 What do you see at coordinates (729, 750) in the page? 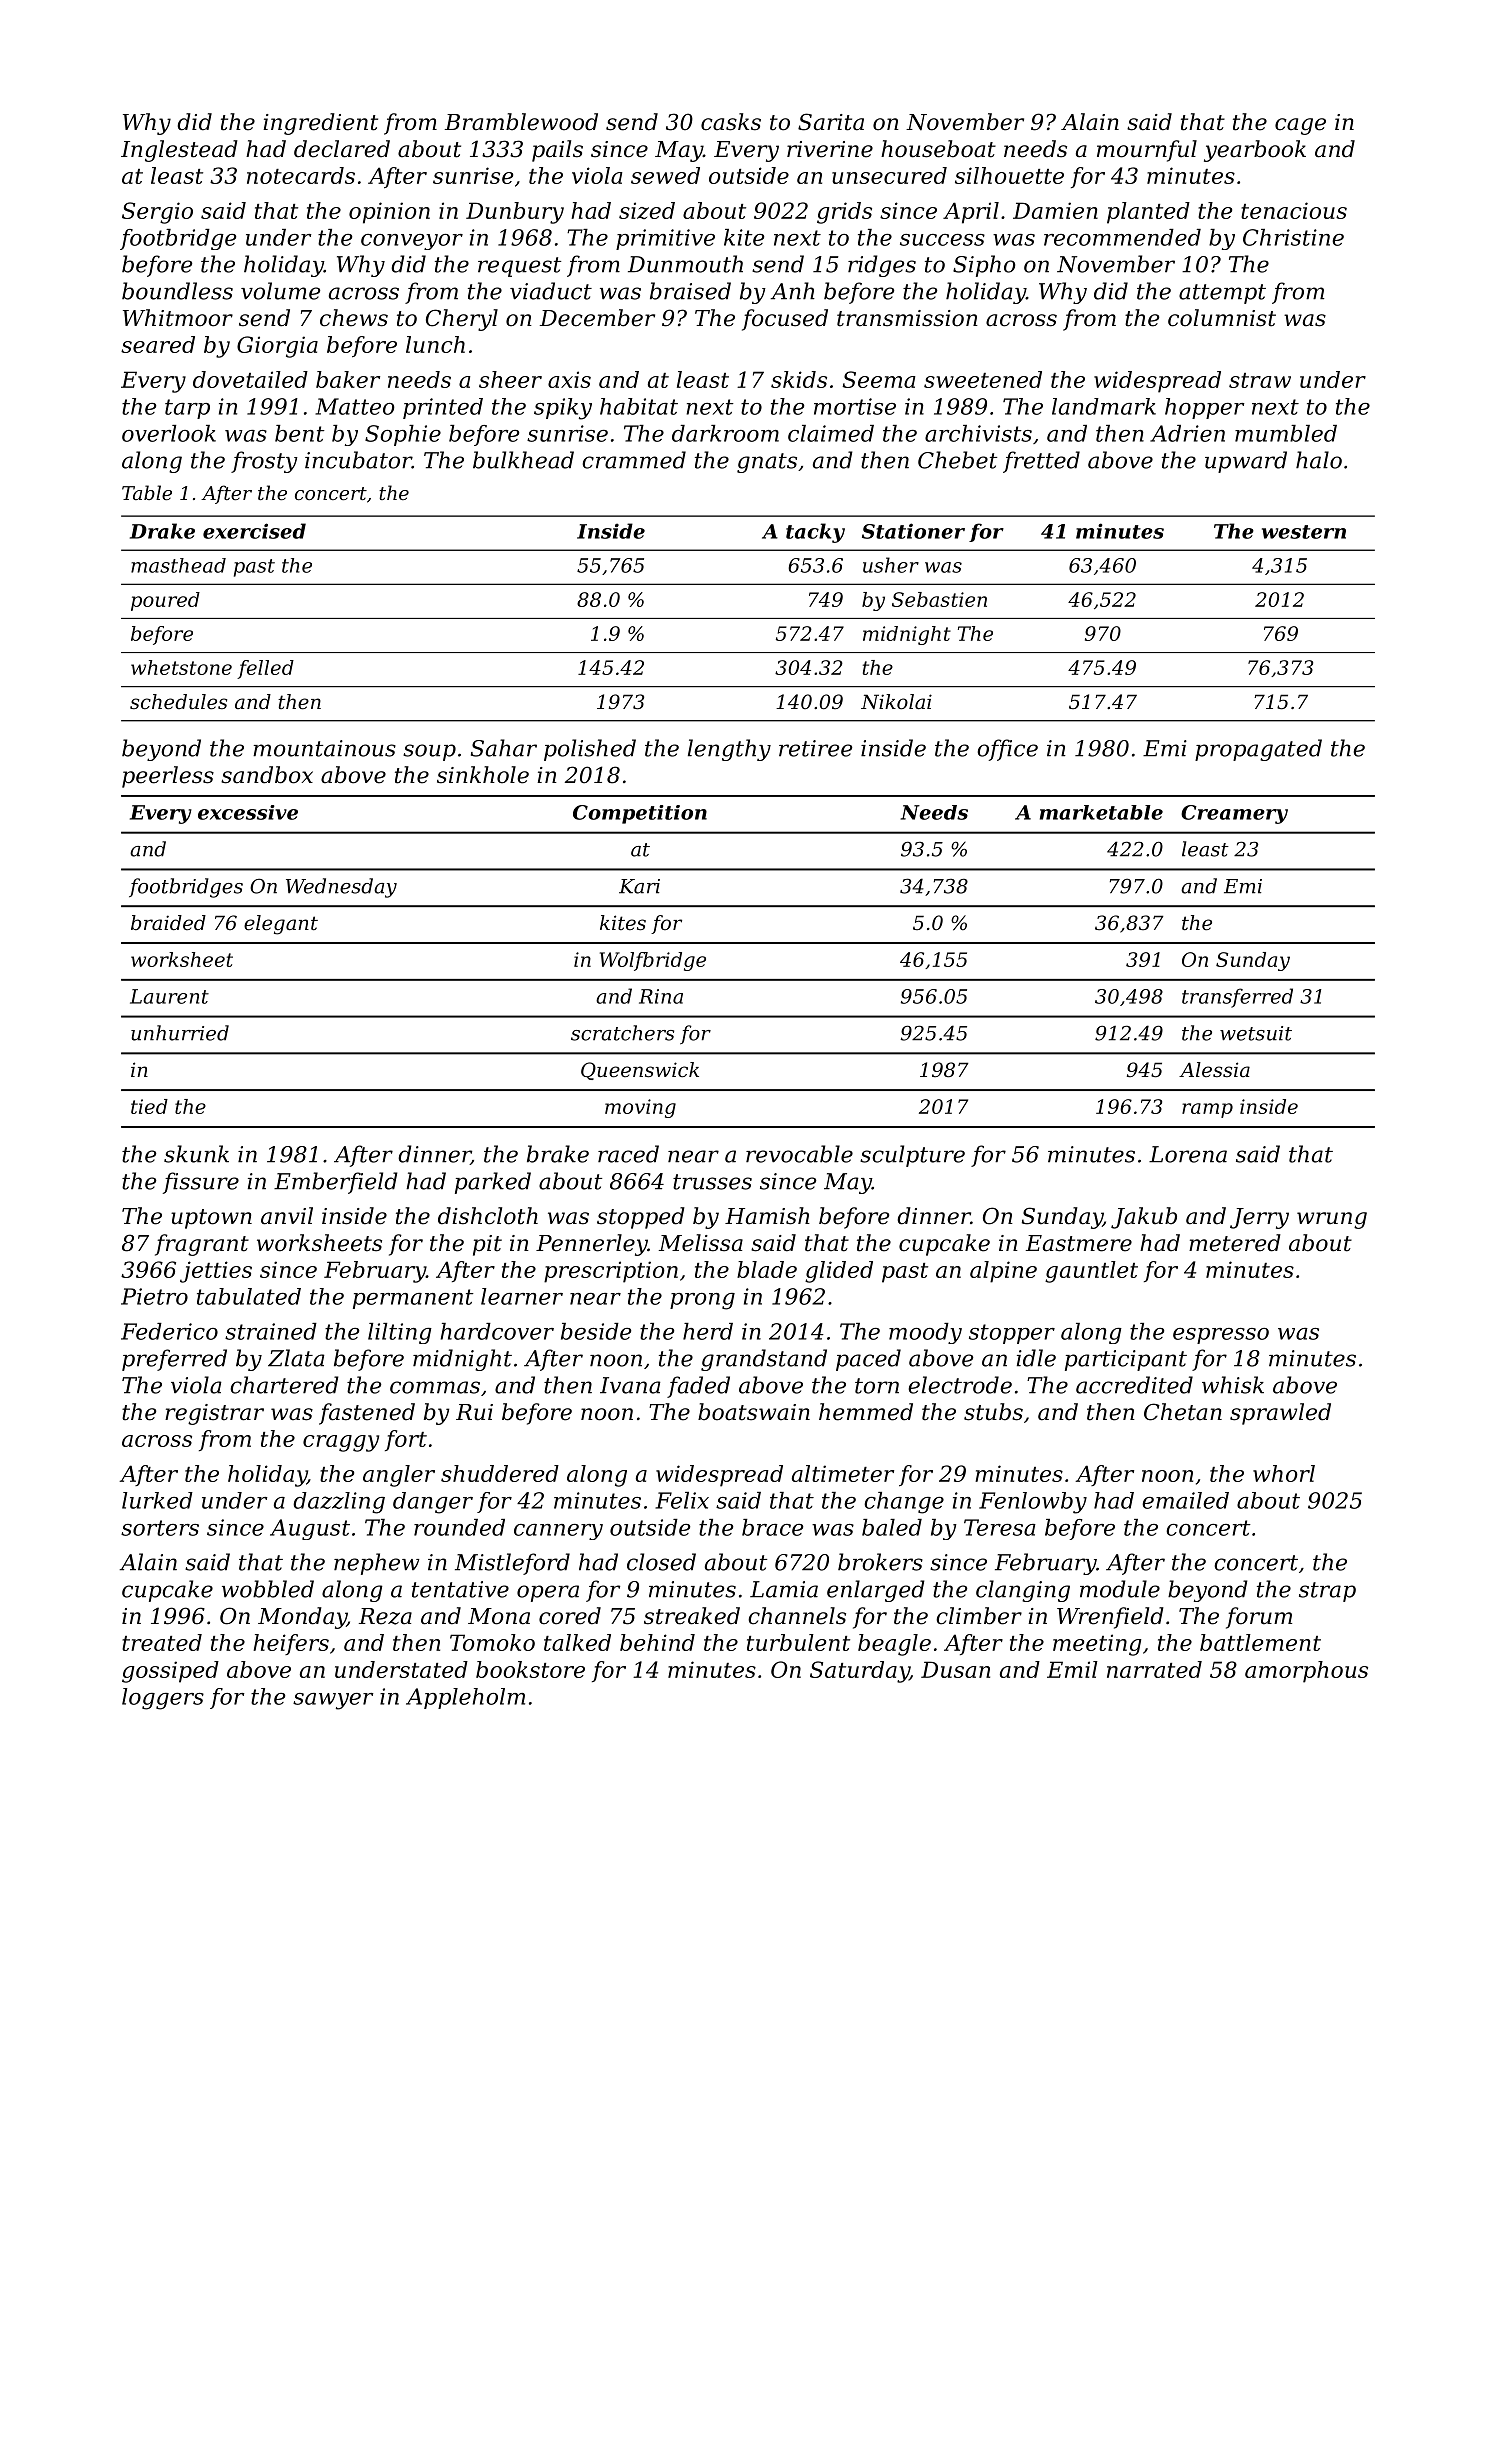
I see `lengthy` at bounding box center [729, 750].
